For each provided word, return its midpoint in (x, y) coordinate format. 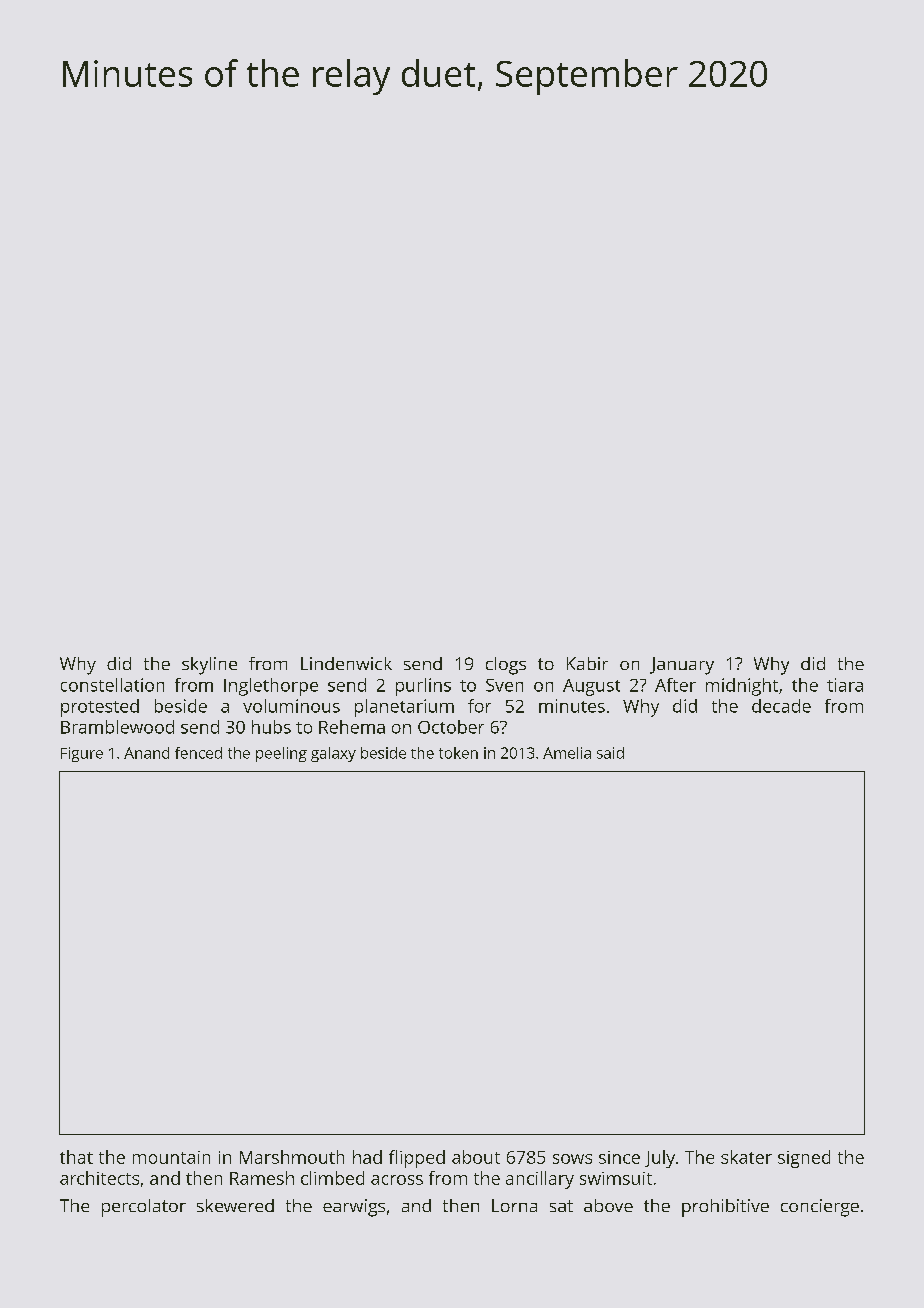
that (76, 1157)
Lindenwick (346, 663)
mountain (171, 1157)
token (458, 753)
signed (804, 1159)
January (682, 666)
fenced (198, 753)
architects (99, 1178)
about (476, 1157)
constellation (112, 685)
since (619, 1157)
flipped (417, 1159)
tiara (845, 685)
